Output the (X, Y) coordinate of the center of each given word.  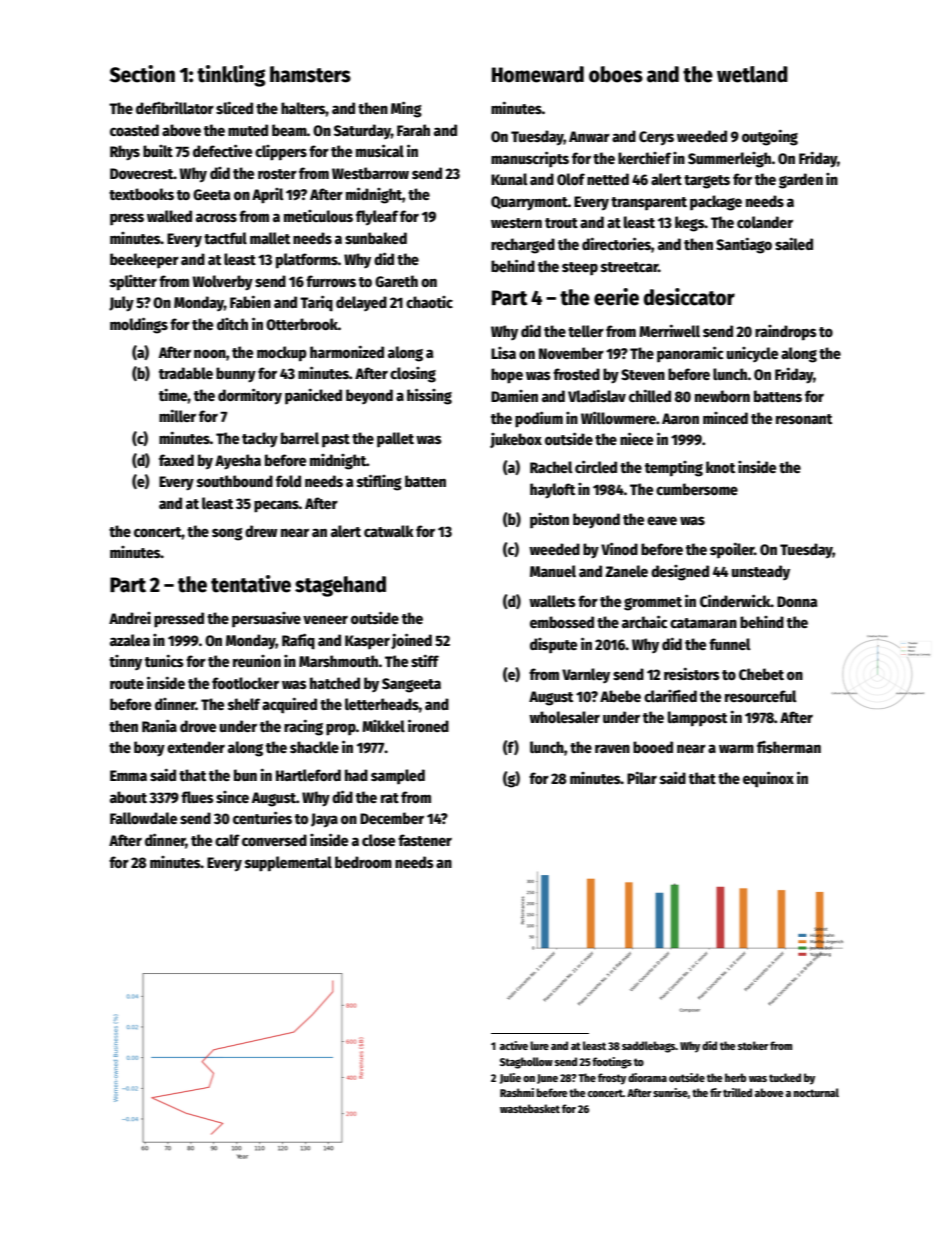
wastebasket (530, 1108)
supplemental (288, 864)
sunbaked (376, 238)
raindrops (786, 333)
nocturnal (816, 1092)
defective (222, 150)
